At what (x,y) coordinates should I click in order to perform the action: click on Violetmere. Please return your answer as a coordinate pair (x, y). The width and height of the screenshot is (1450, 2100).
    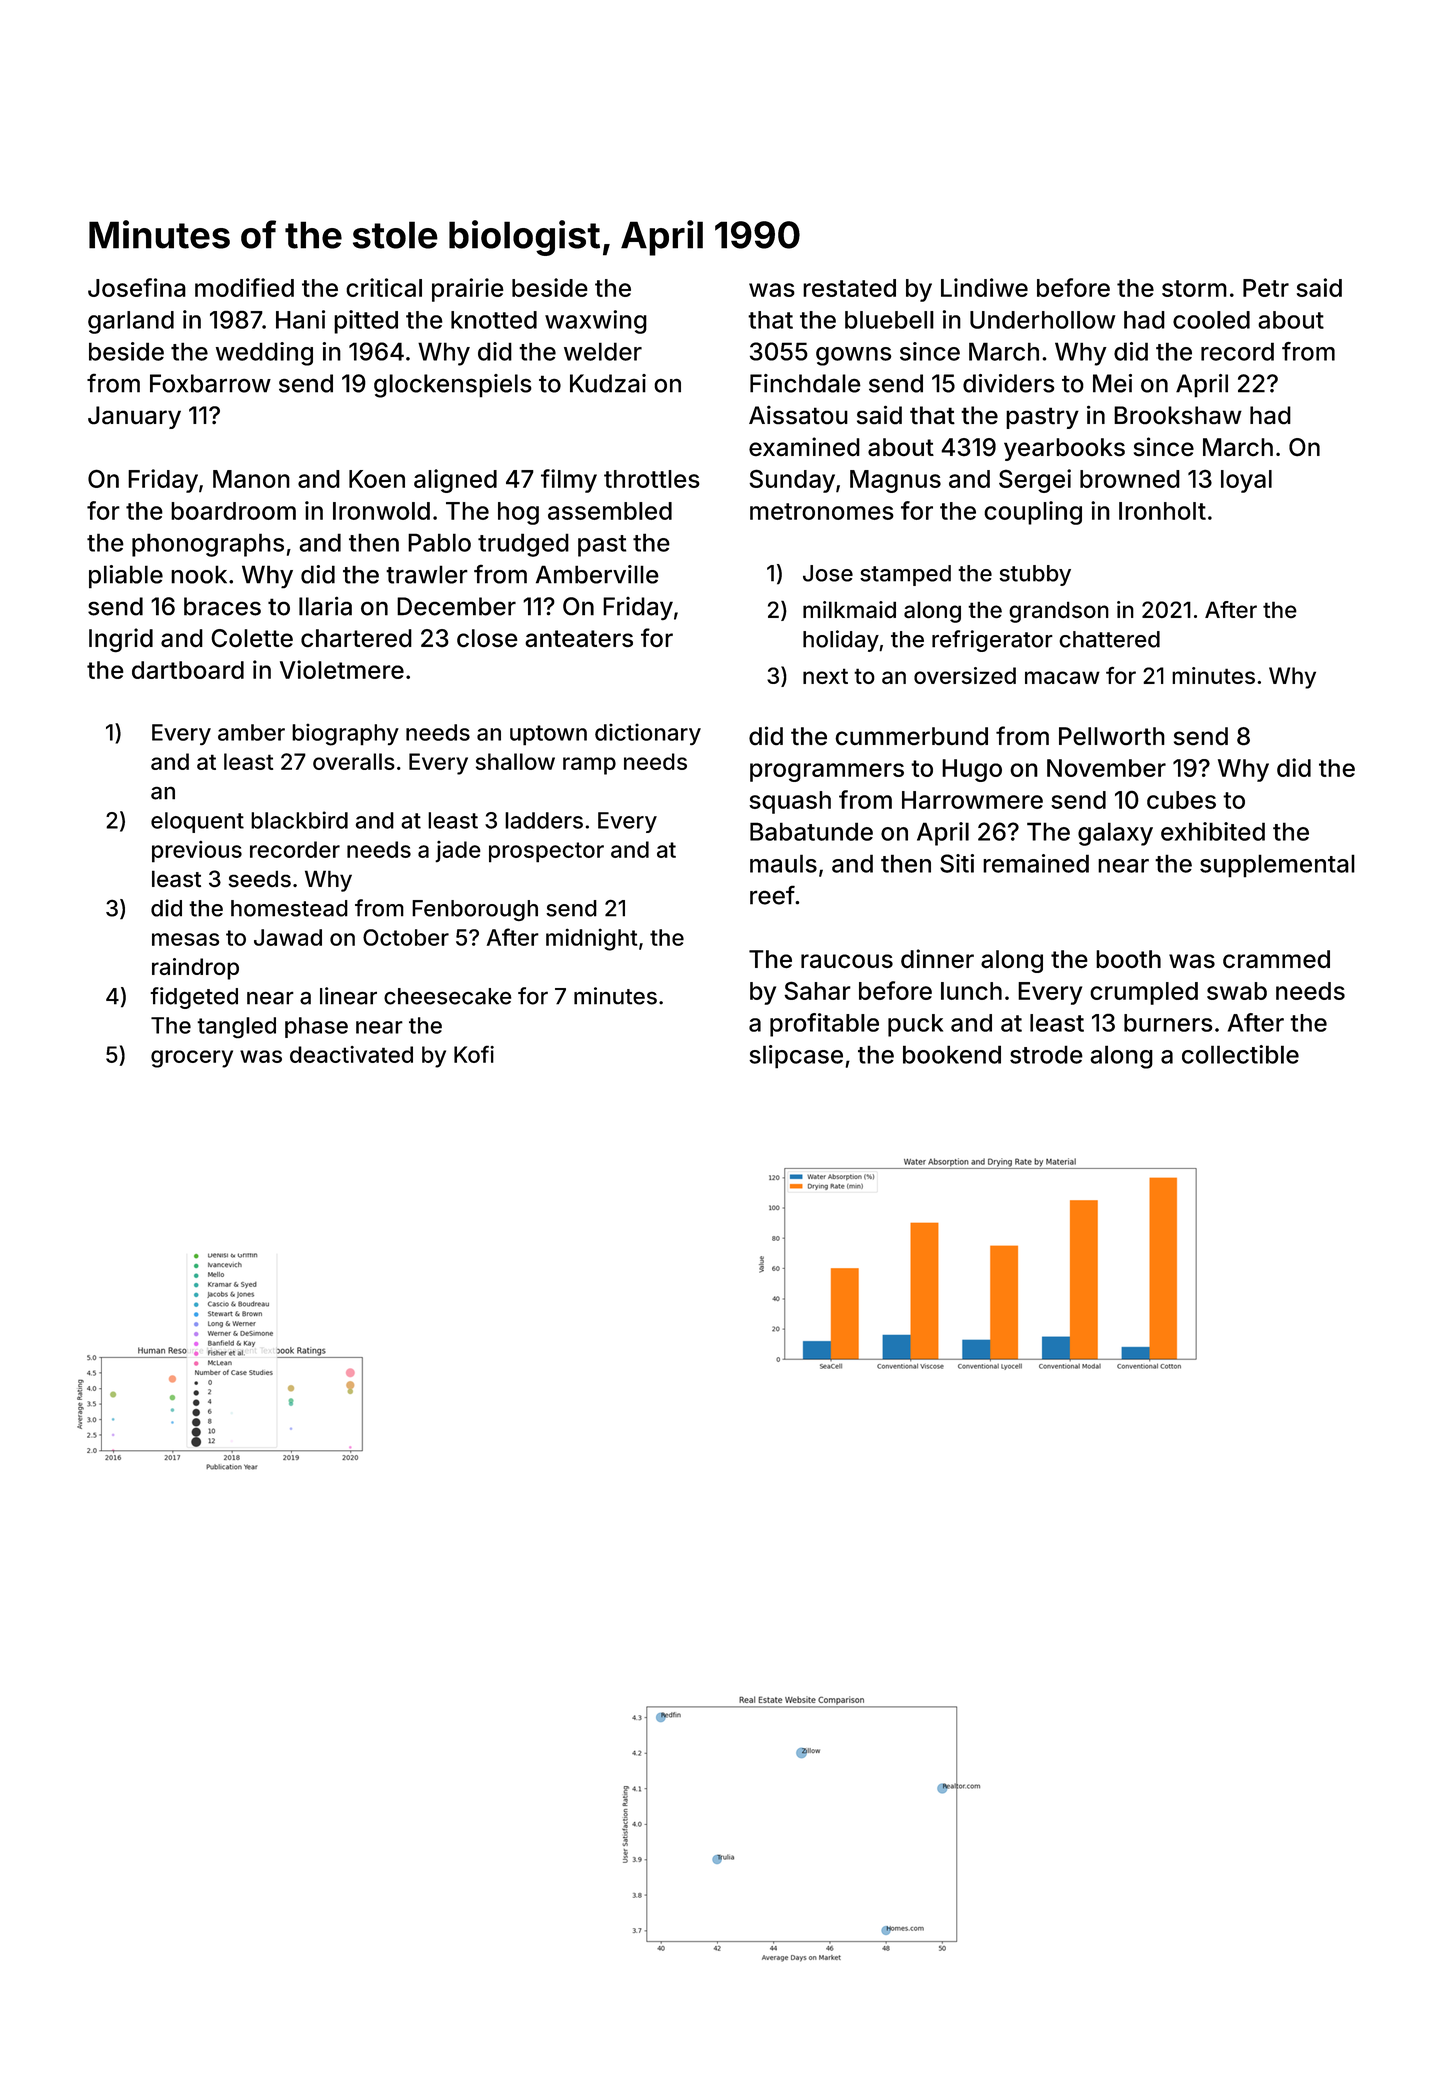
    Looking at the image, I should click on (342, 669).
